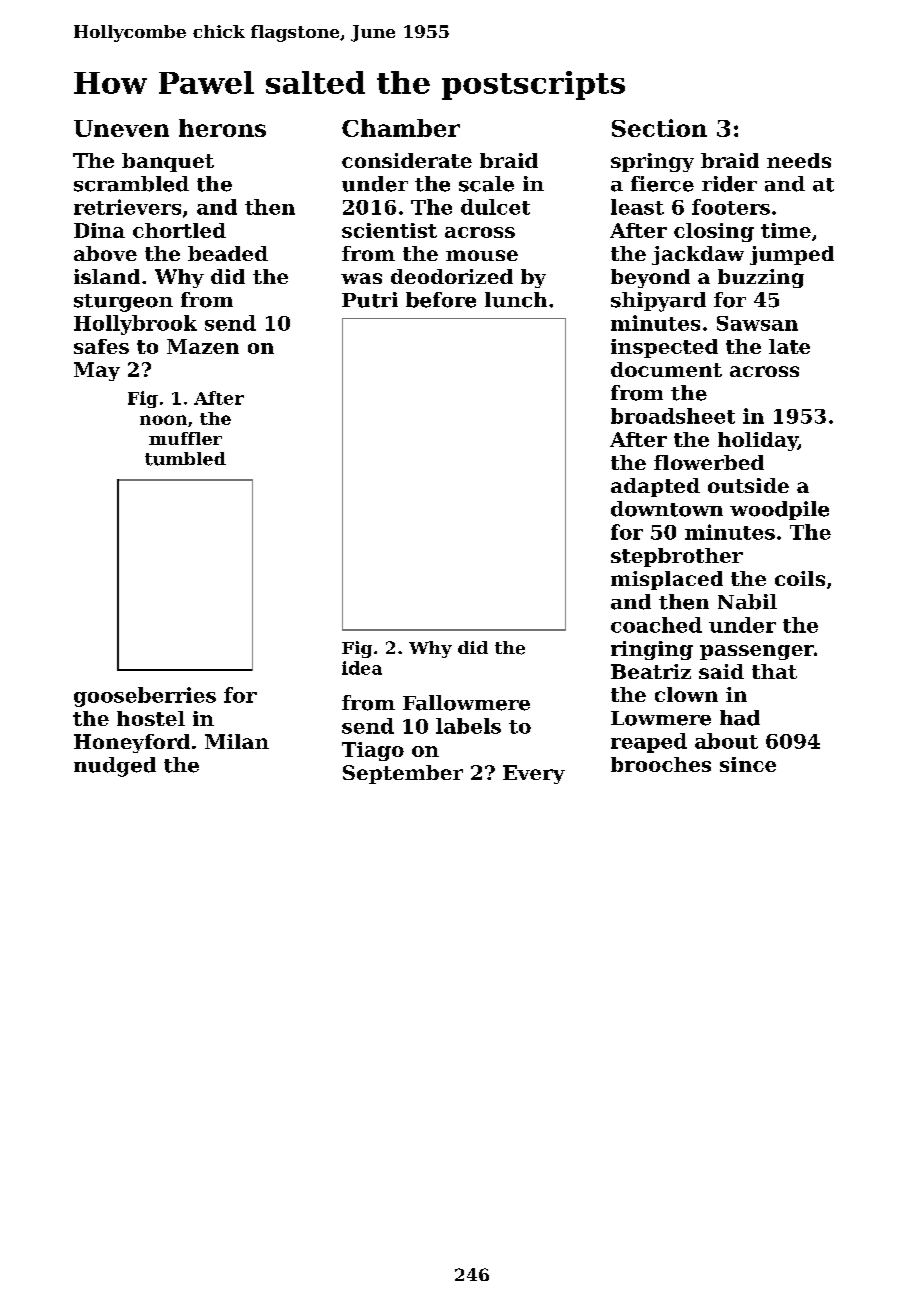  I want to click on idea, so click(362, 668).
